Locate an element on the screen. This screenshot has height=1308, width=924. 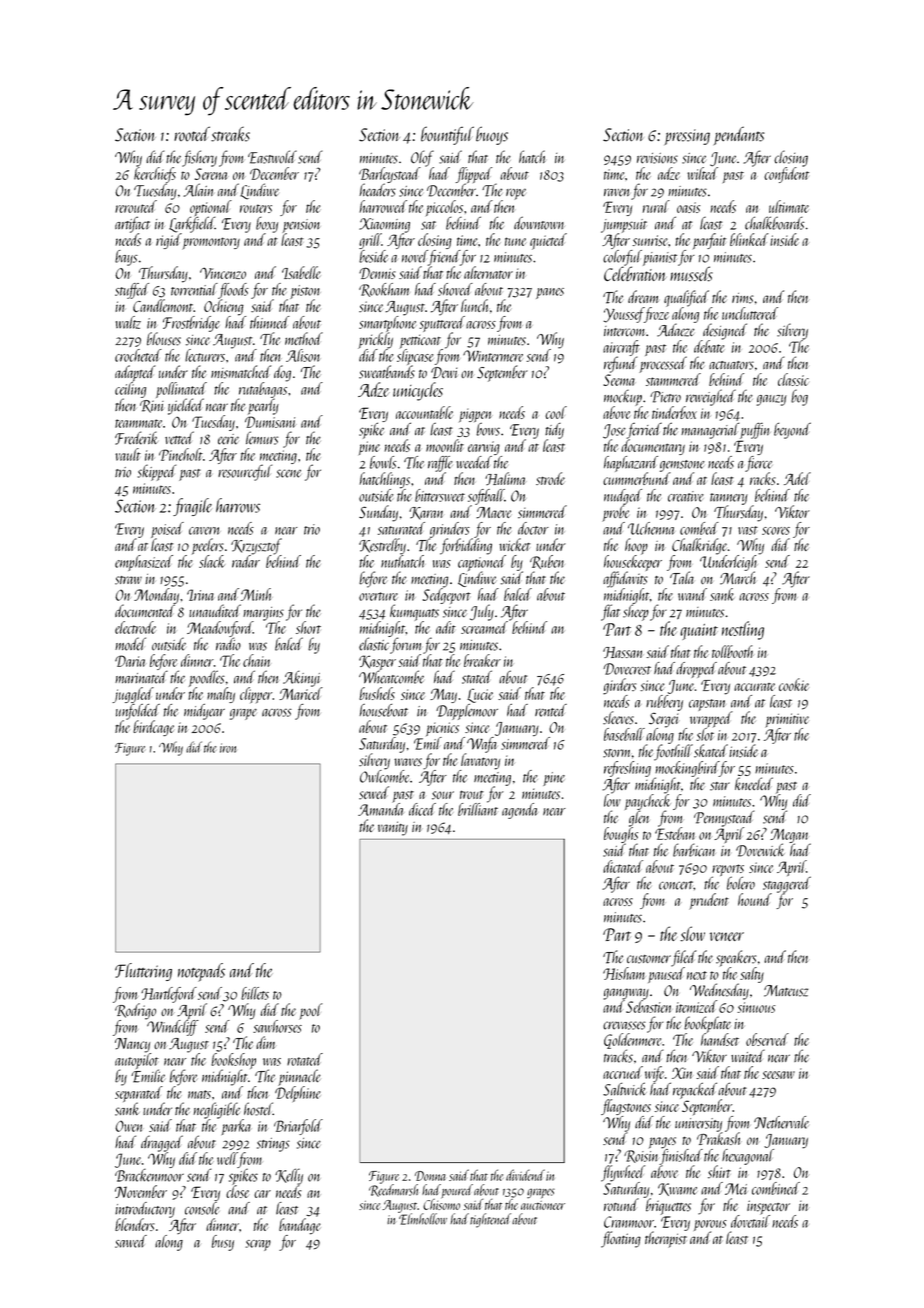
dictated is located at coordinates (623, 866).
